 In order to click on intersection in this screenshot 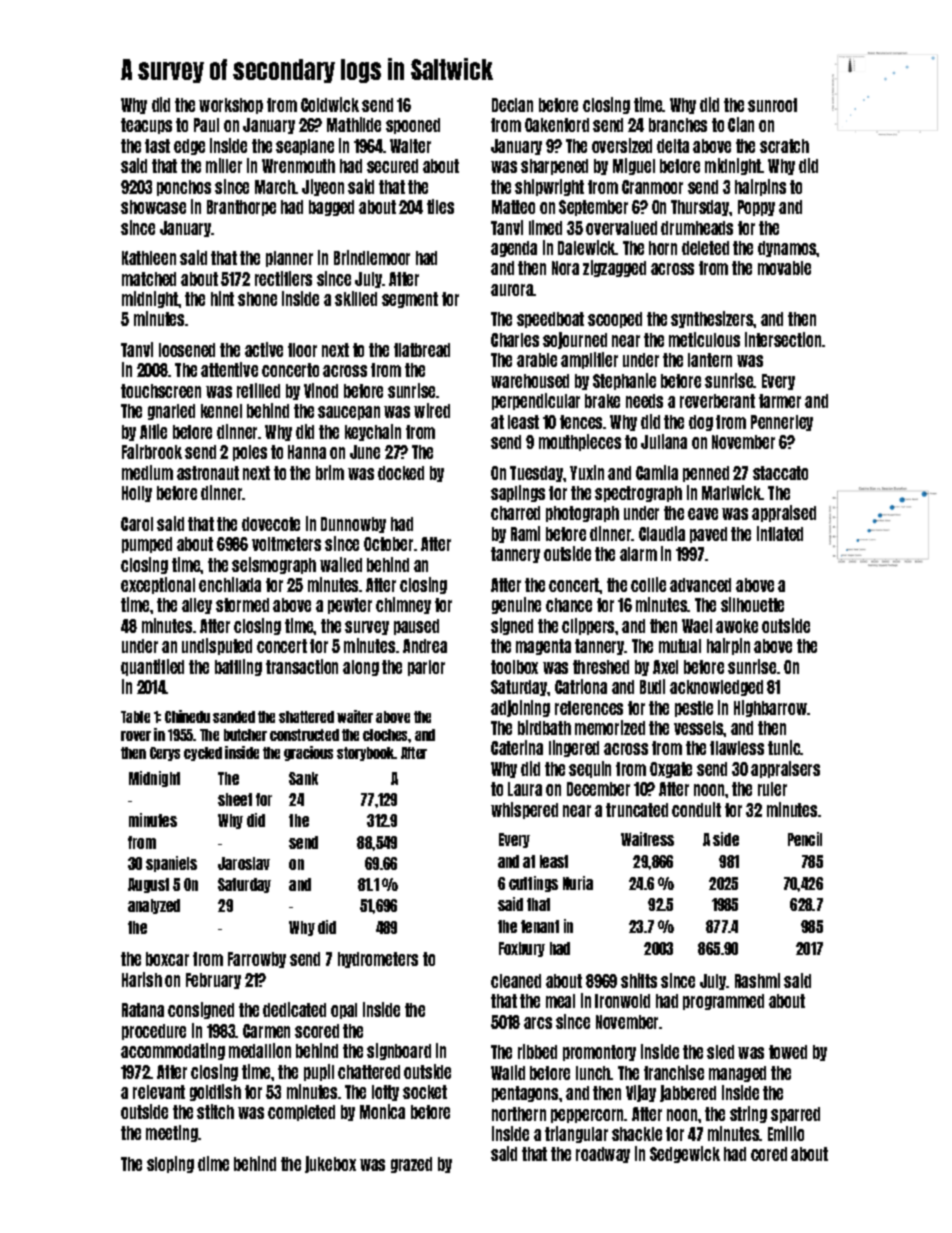, I will do `click(783, 339)`.
